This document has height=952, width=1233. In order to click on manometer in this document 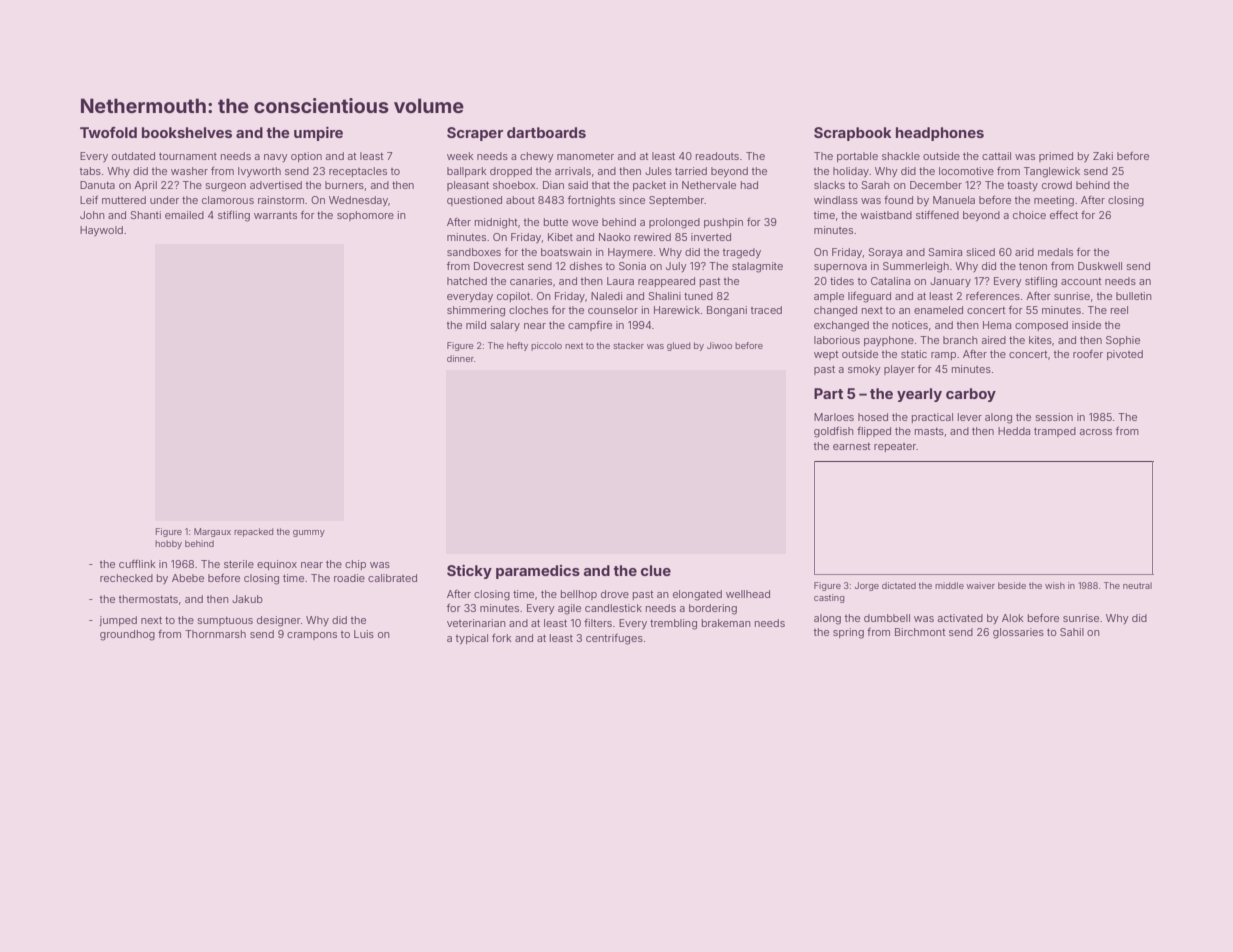, I will do `click(585, 156)`.
